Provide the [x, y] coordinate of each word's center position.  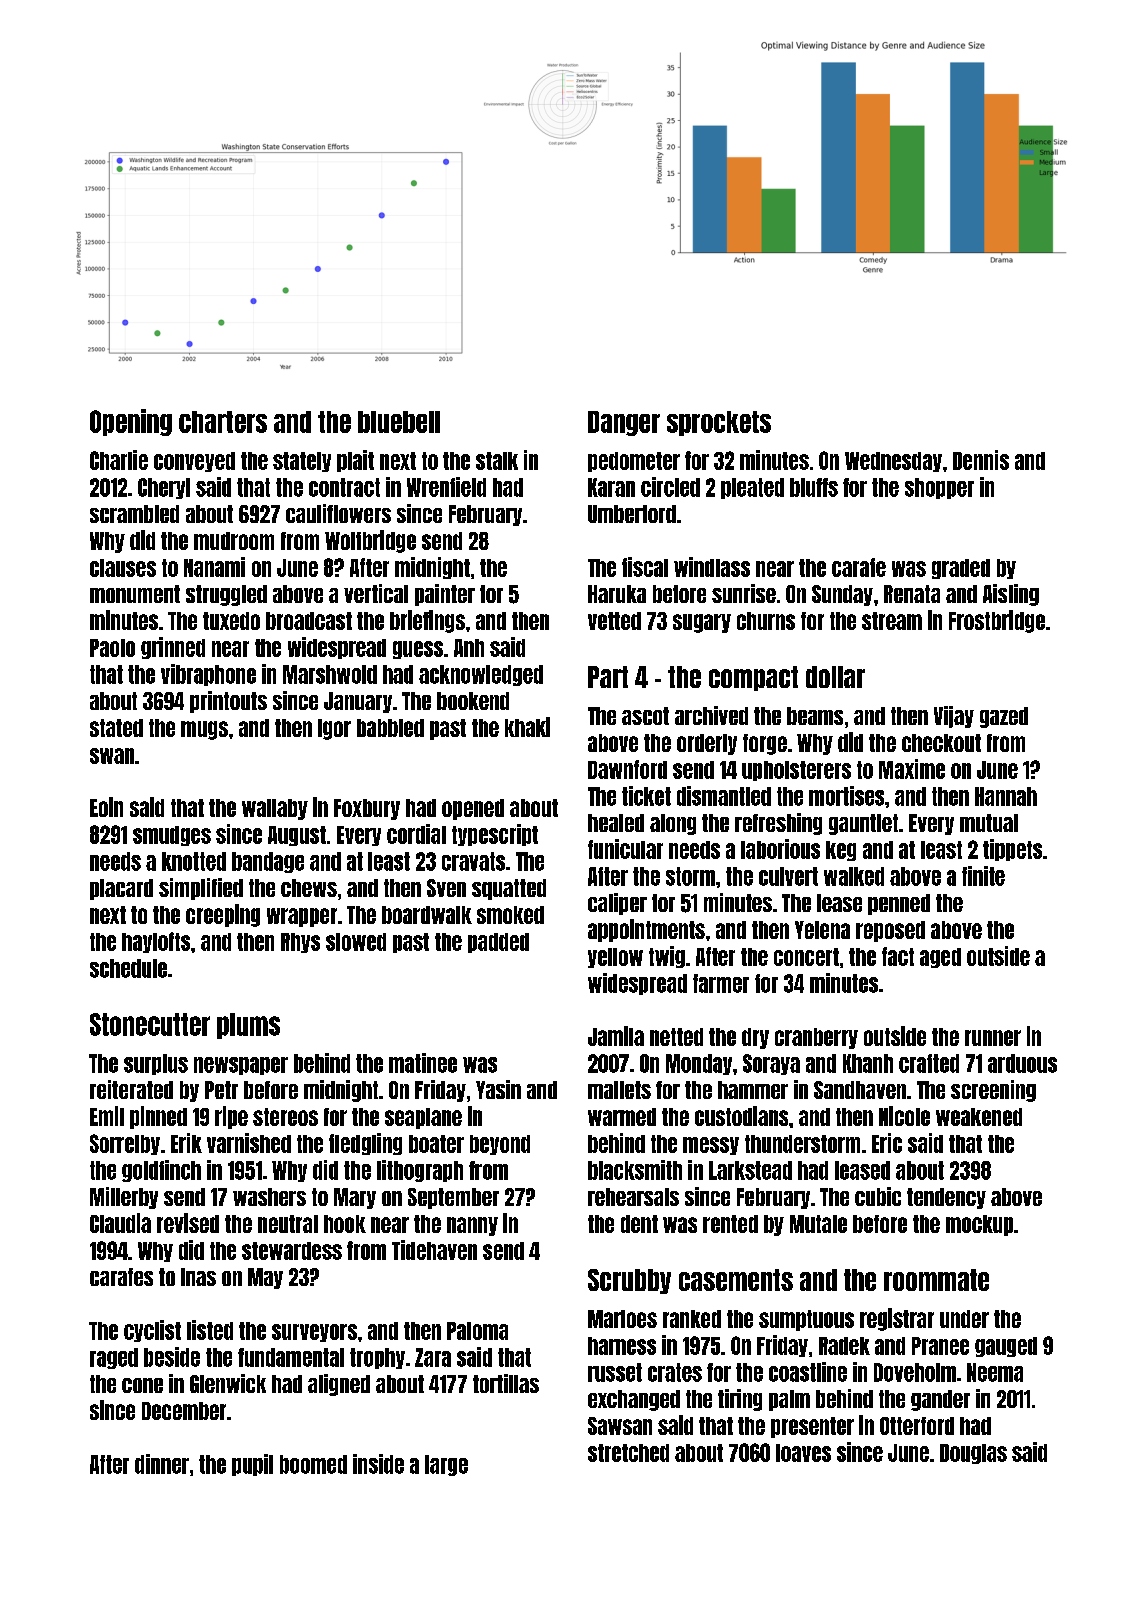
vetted [614, 621]
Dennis [981, 460]
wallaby [275, 809]
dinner [162, 1464]
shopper [939, 488]
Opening [131, 422]
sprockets [719, 423]
